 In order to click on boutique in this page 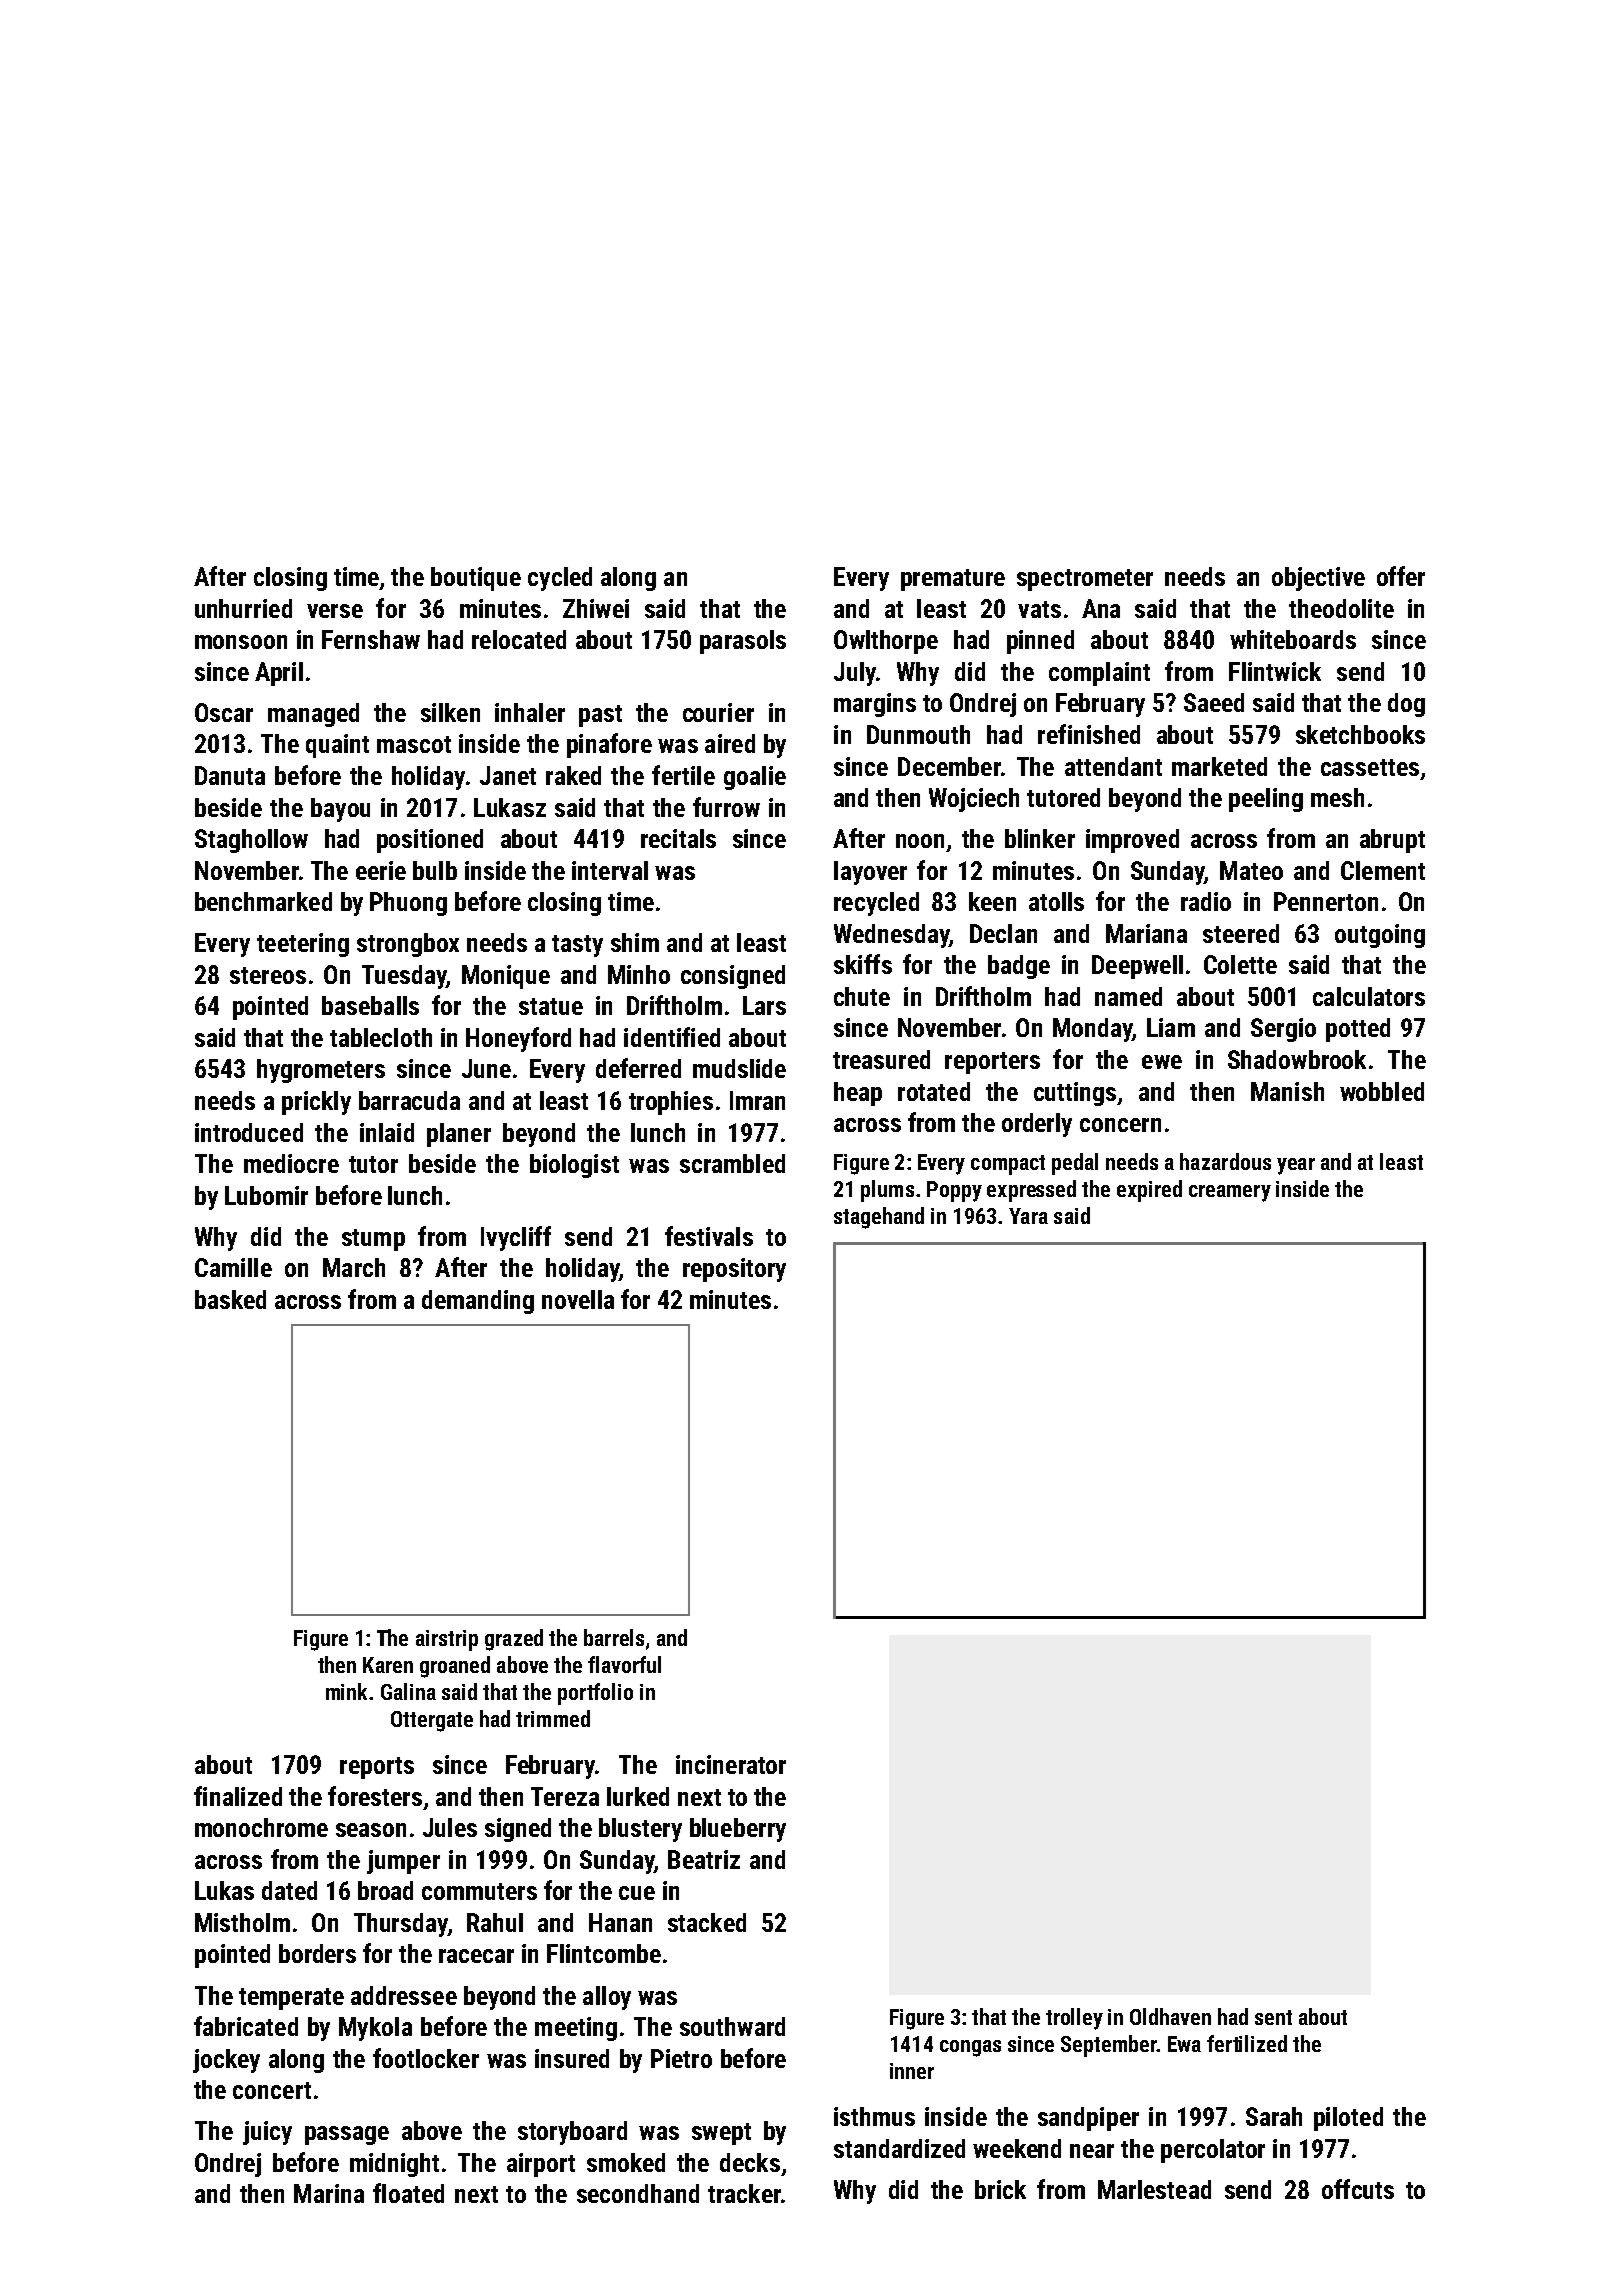, I will do `click(476, 579)`.
